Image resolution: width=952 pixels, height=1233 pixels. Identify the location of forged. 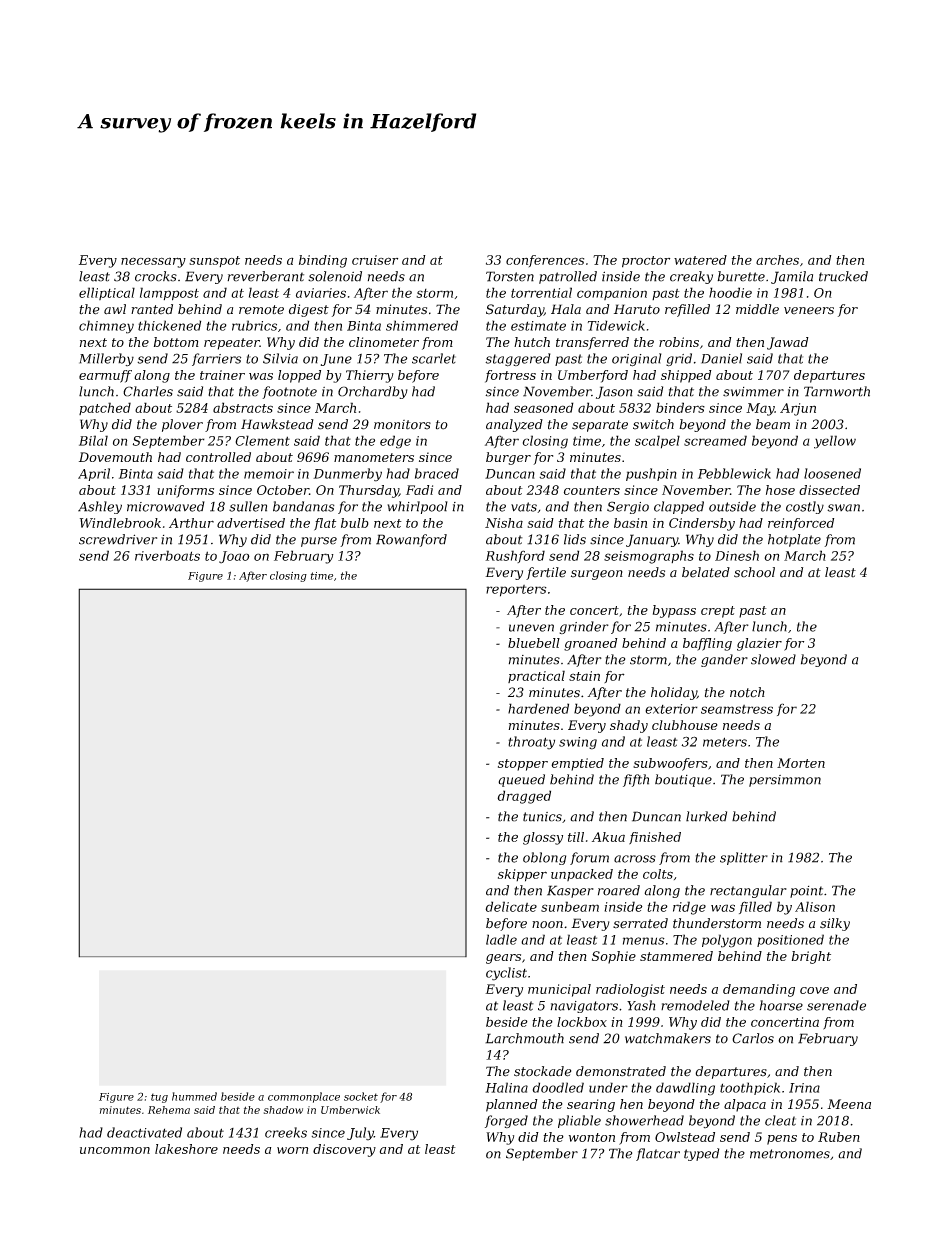
(506, 1121).
